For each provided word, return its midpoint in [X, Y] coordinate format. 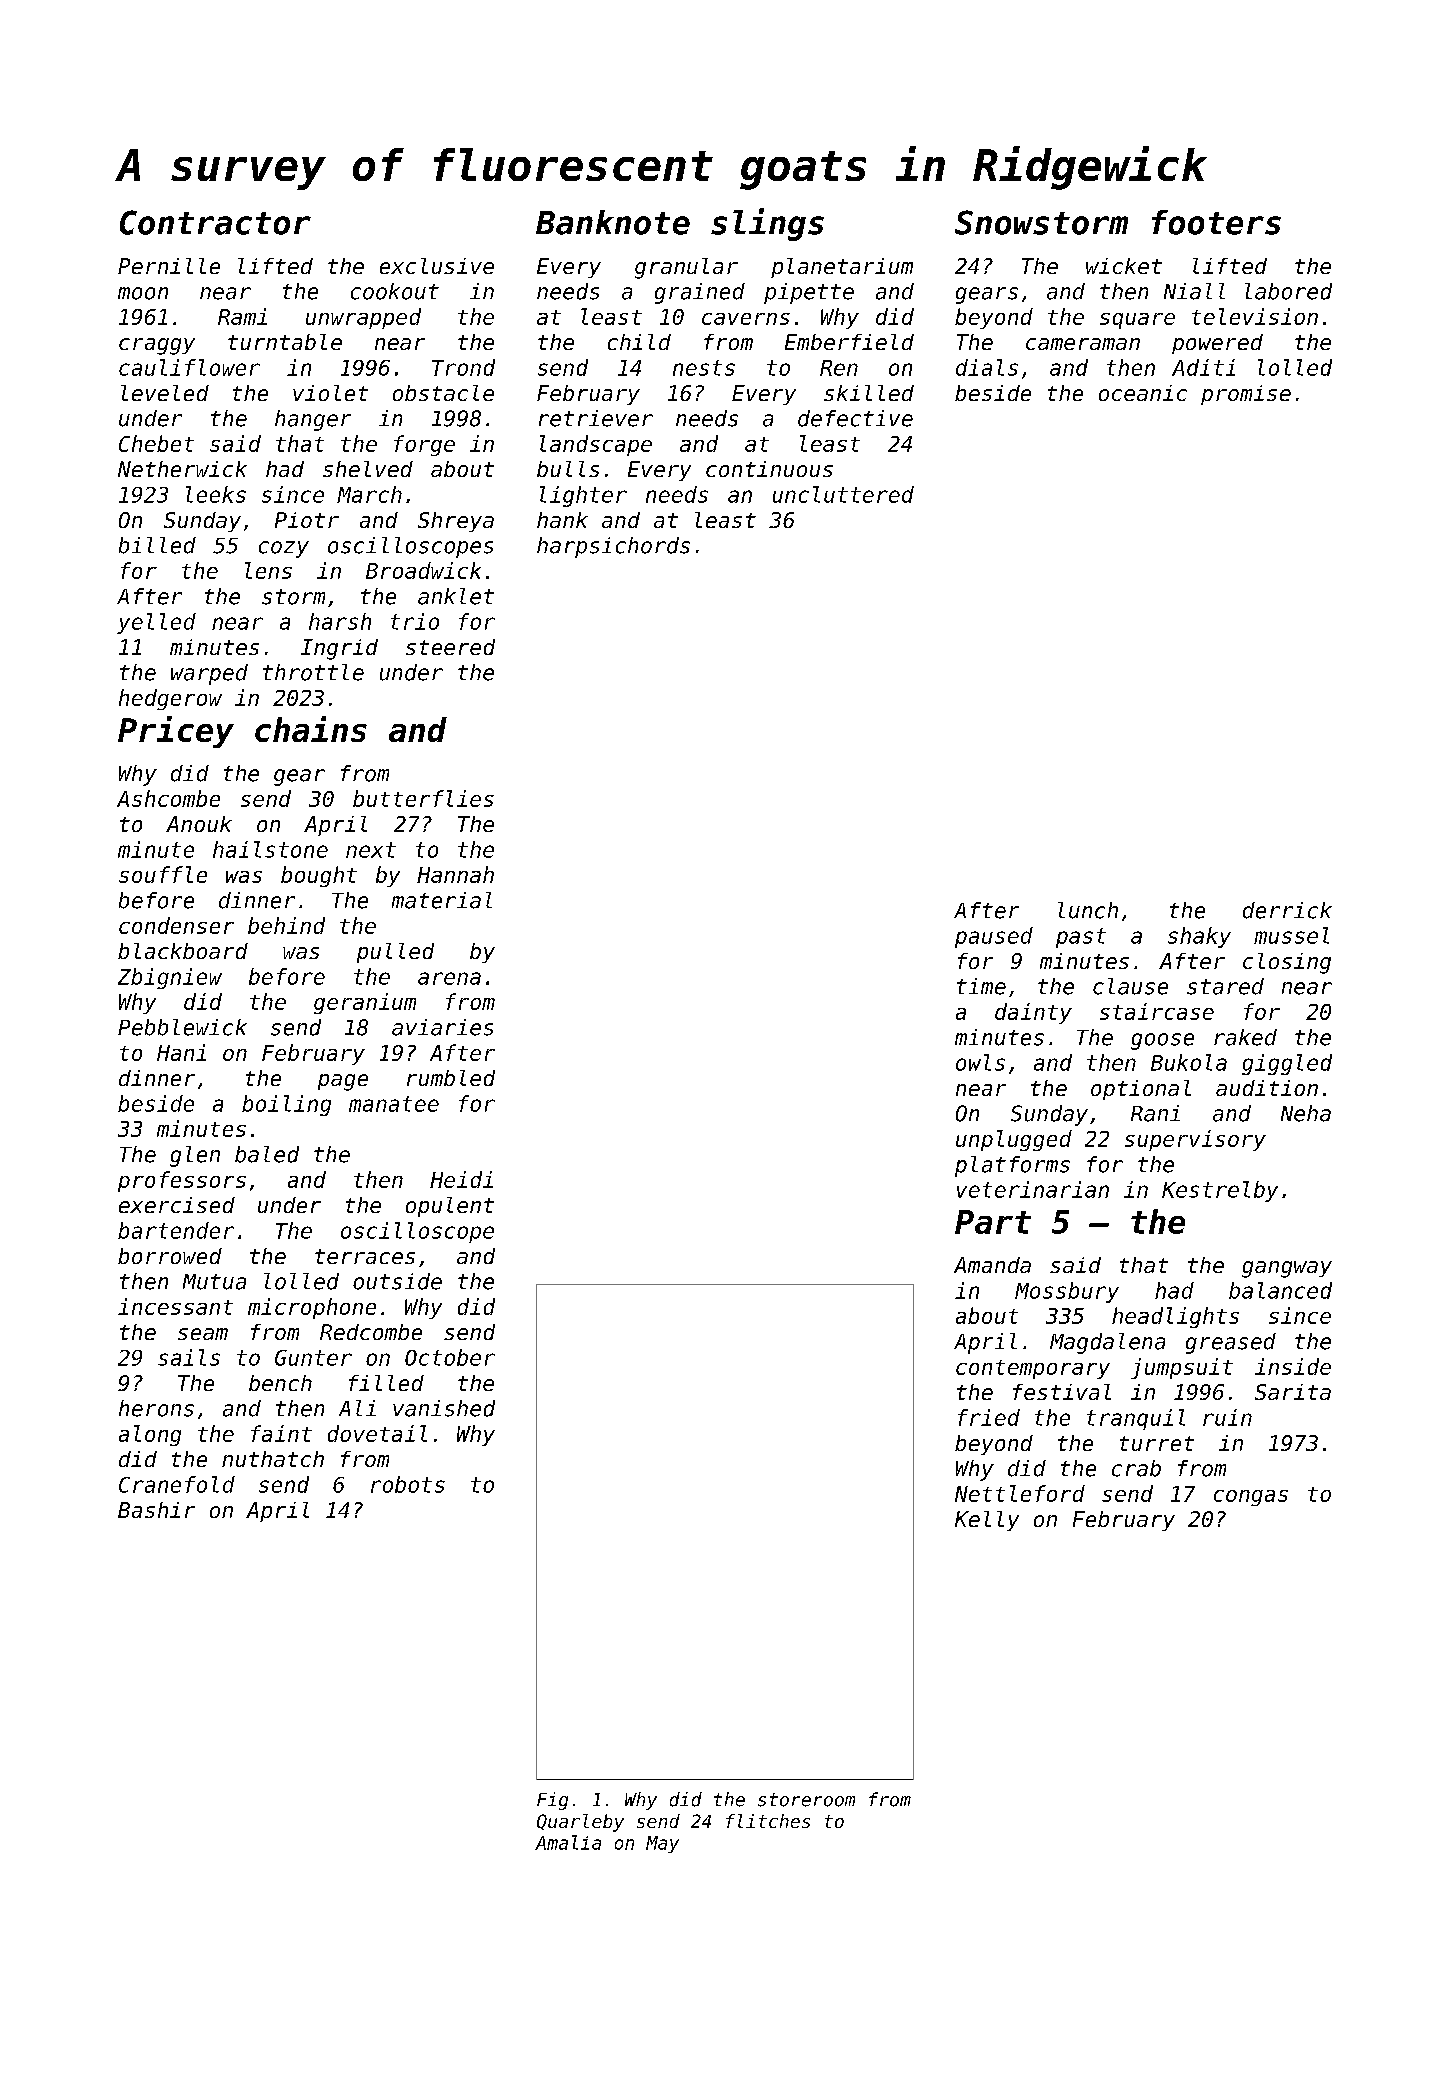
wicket [1124, 266]
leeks [216, 494]
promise [1246, 395]
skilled [869, 393]
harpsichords [613, 547]
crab [1136, 1468]
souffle [163, 874]
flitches [768, 1821]
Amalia [568, 1842]
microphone [312, 1308]
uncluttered [843, 494]
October [450, 1357]
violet [330, 393]
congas [1251, 1498]
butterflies [423, 798]
